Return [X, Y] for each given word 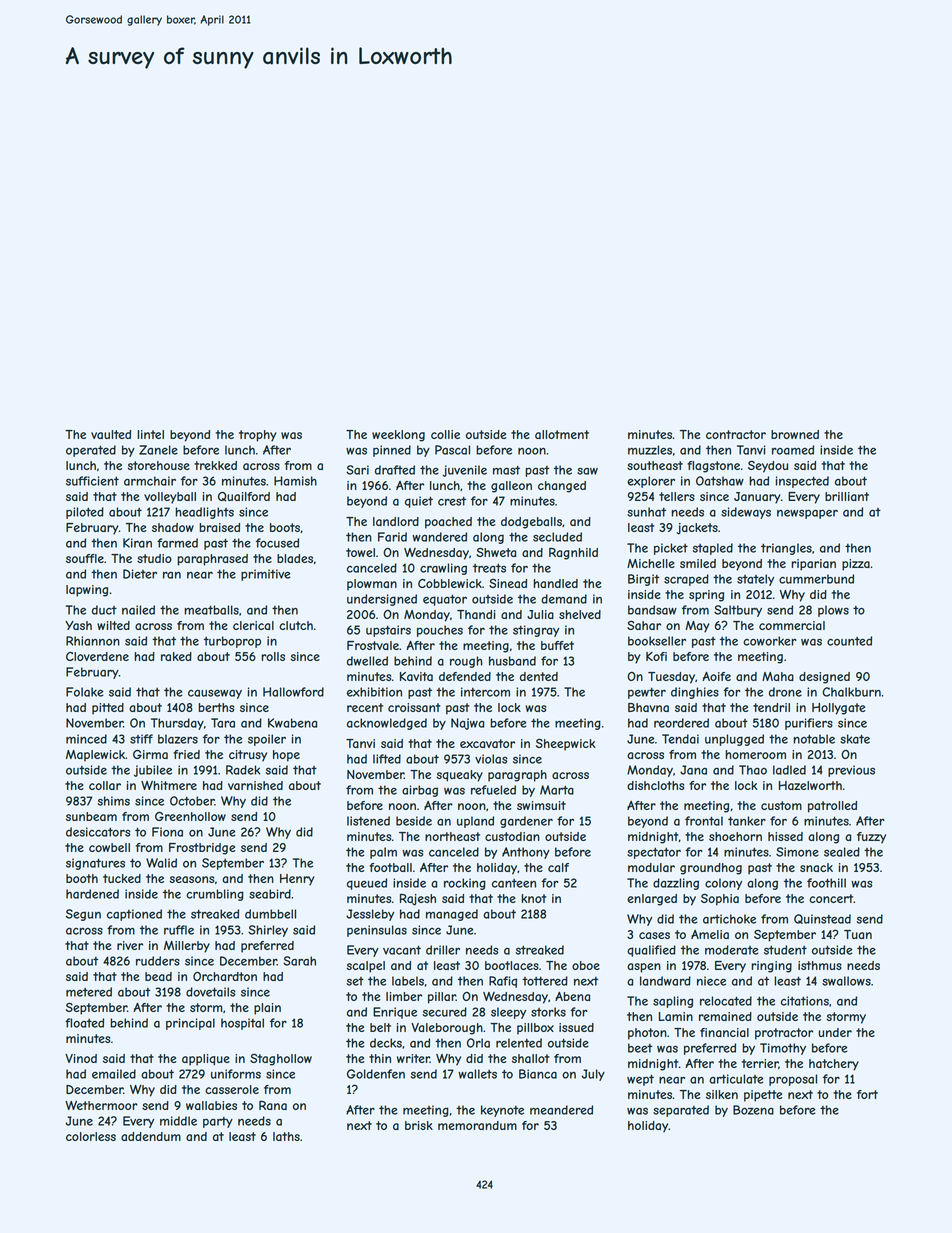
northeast [452, 836]
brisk [419, 1125]
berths [216, 707]
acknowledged [387, 724]
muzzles [650, 450]
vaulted [111, 434]
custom [781, 805]
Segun [83, 915]
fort [867, 1094]
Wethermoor [101, 1105]
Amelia [710, 934]
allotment [562, 434]
